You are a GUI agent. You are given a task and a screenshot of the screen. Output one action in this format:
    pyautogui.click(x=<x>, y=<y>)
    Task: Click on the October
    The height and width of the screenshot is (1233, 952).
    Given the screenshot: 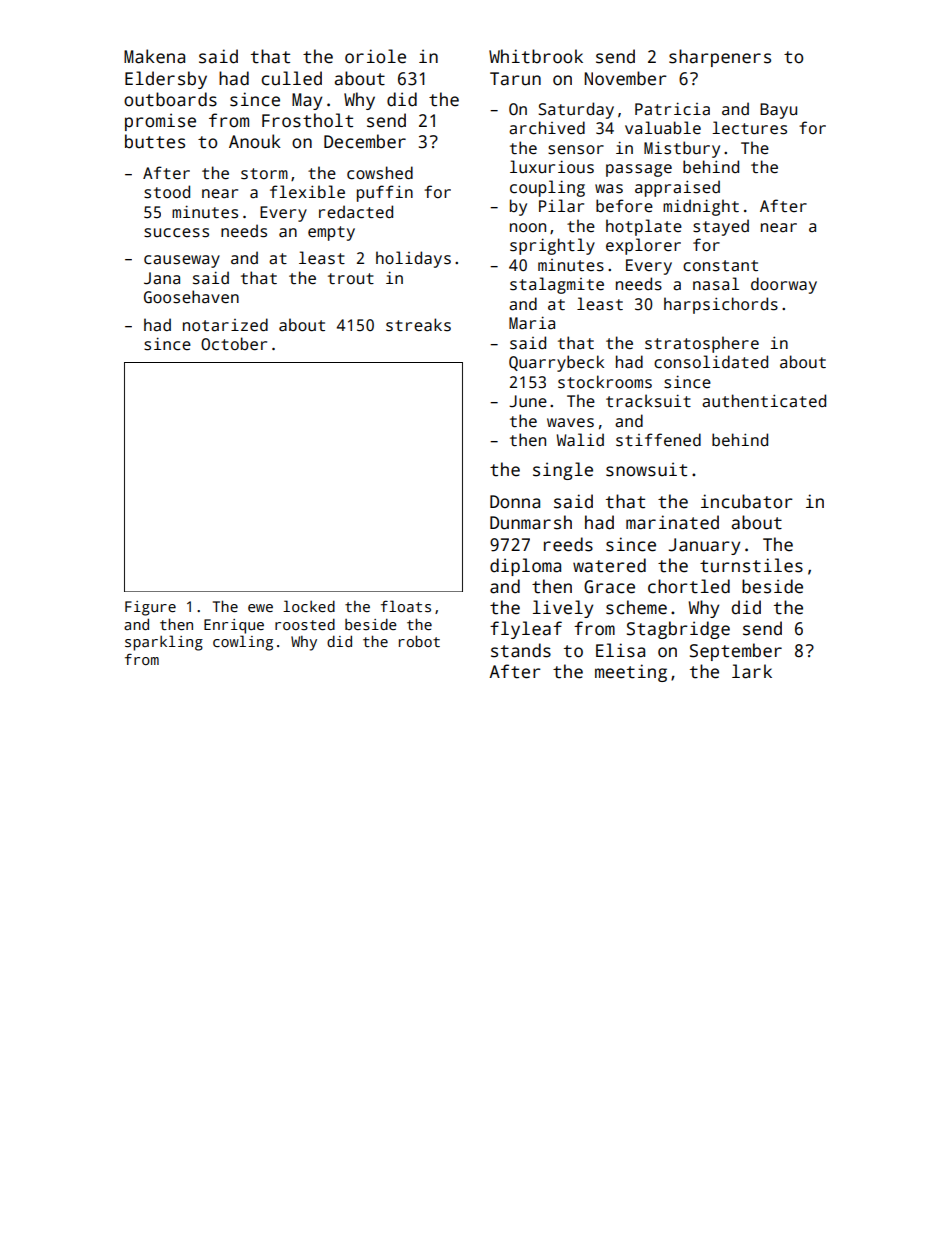 What is the action you would take?
    pyautogui.click(x=234, y=344)
